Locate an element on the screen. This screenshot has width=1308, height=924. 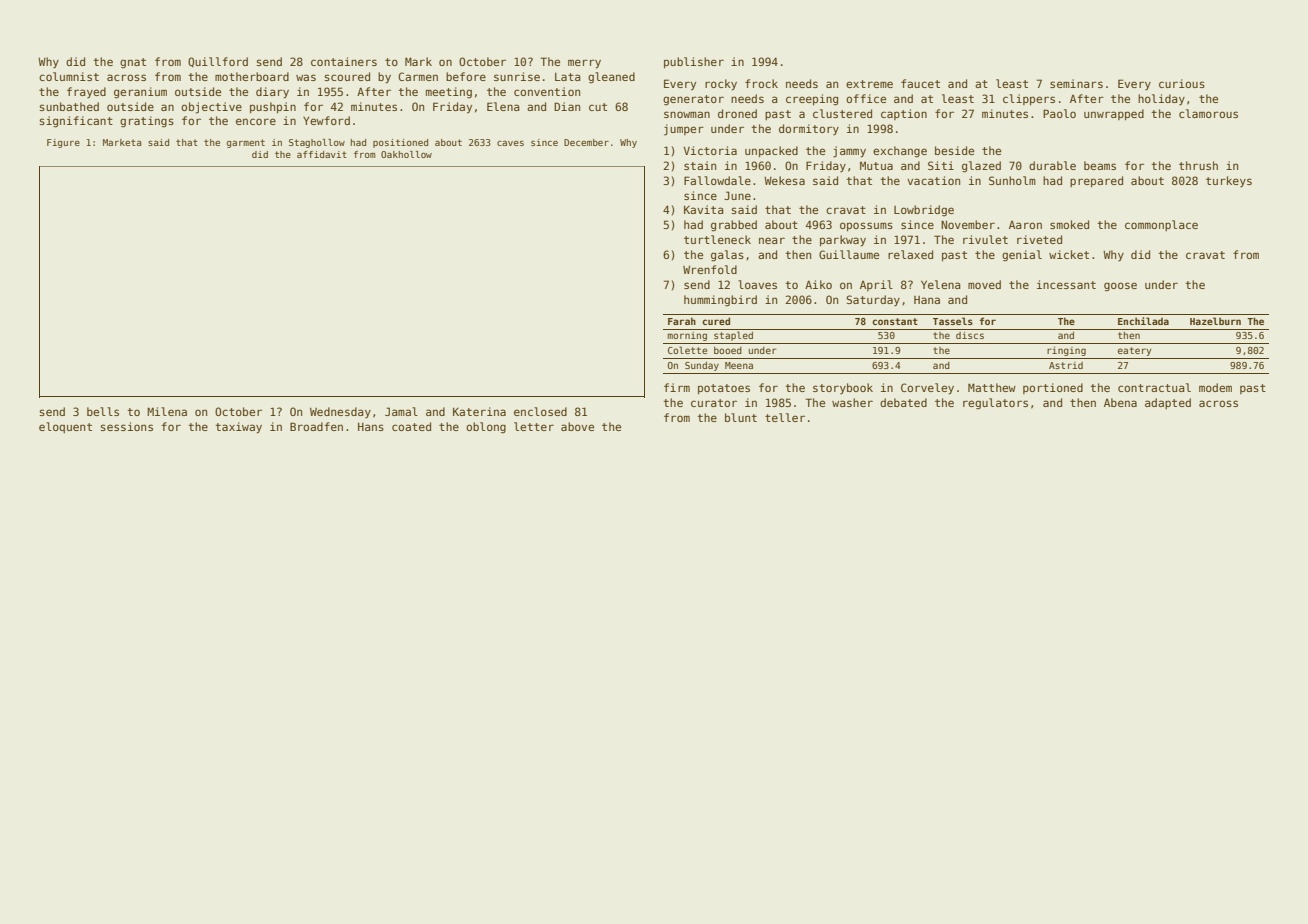
Staghollow is located at coordinates (317, 143).
